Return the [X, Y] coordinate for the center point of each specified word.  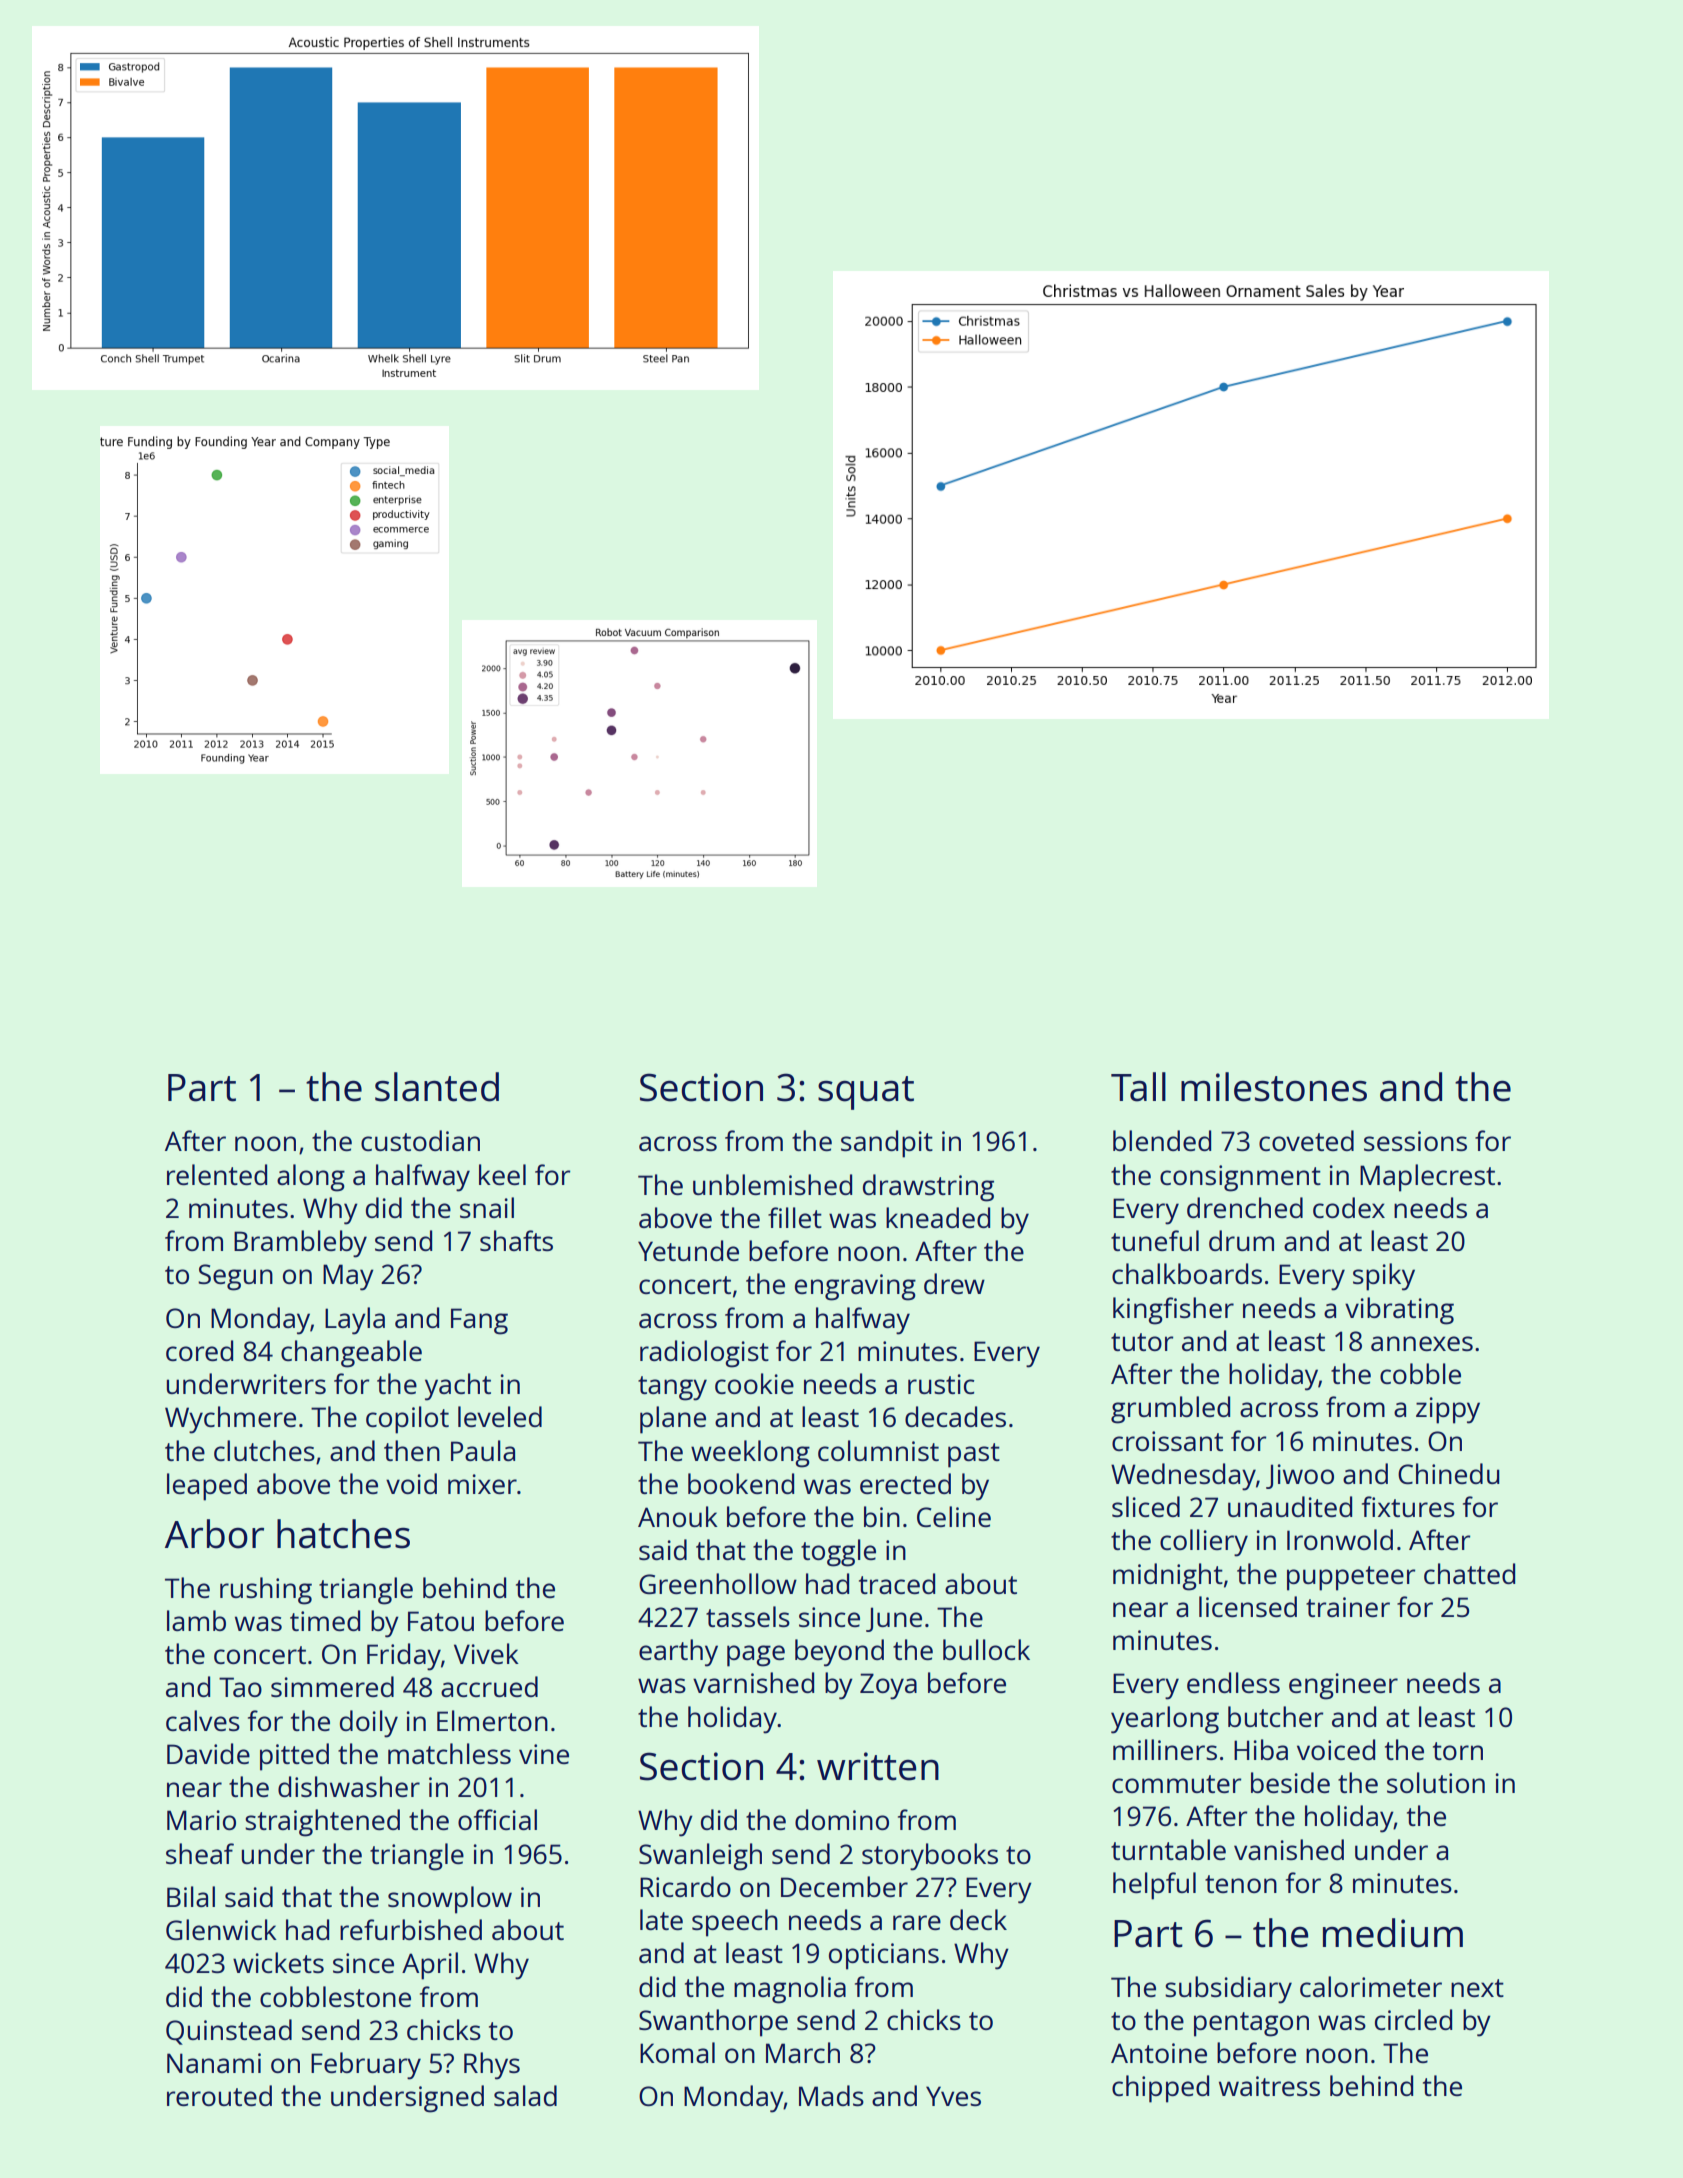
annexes [1422, 1343]
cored [199, 1350]
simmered [332, 1686]
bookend [741, 1483]
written [878, 1766]
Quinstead [229, 2032]
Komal [677, 2052]
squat [866, 1093]
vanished [1289, 1849]
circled [1413, 2019]
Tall [1138, 1087]
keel [502, 1174]
